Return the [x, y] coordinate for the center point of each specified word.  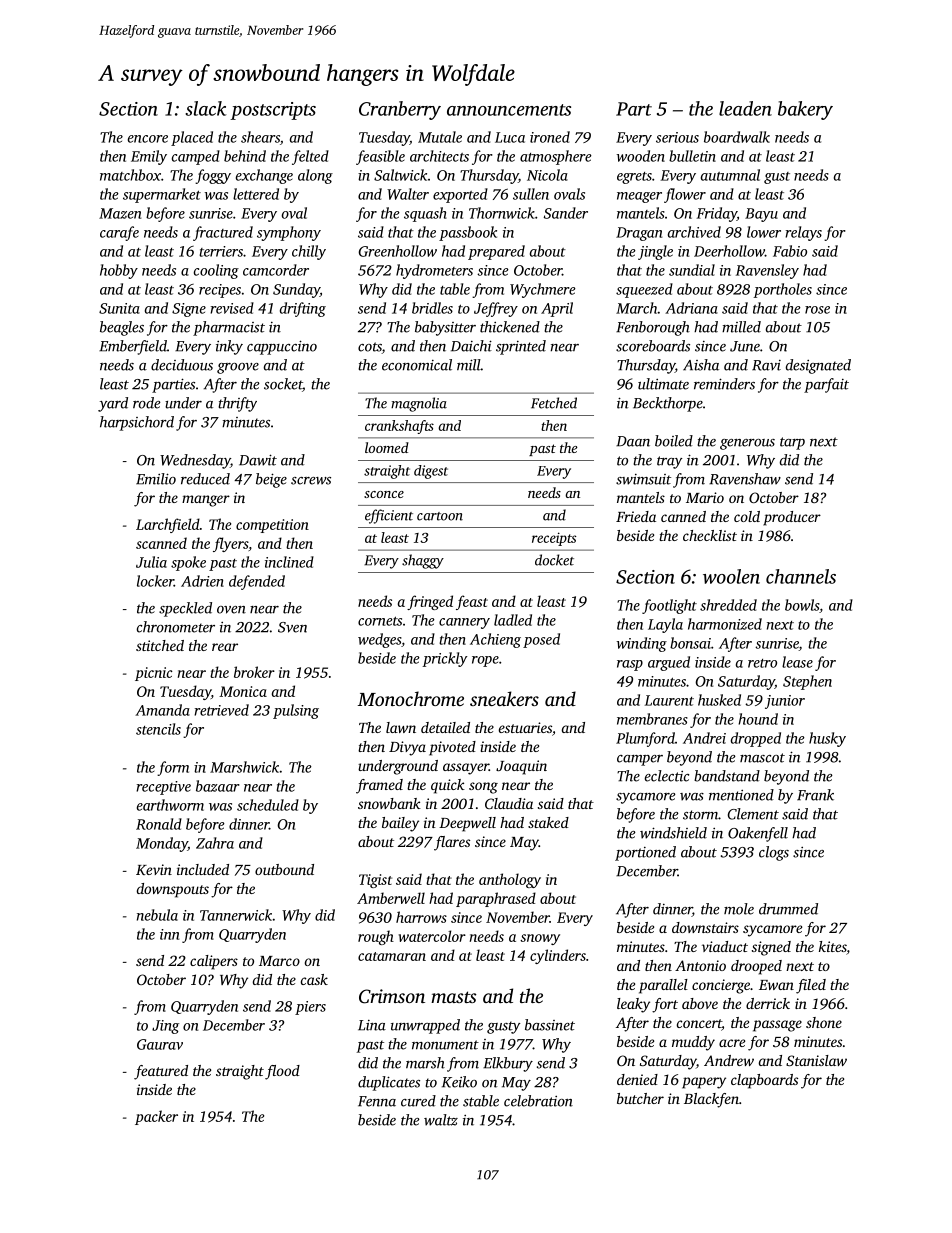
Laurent [669, 700]
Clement [753, 814]
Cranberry [400, 110]
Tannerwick [236, 915]
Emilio [156, 479]
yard [113, 404]
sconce [384, 494]
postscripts [273, 111]
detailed [445, 727]
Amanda [162, 710]
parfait [826, 385]
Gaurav [160, 1044]
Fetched [554, 403]
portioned [645, 853]
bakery [805, 110]
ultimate [663, 384]
